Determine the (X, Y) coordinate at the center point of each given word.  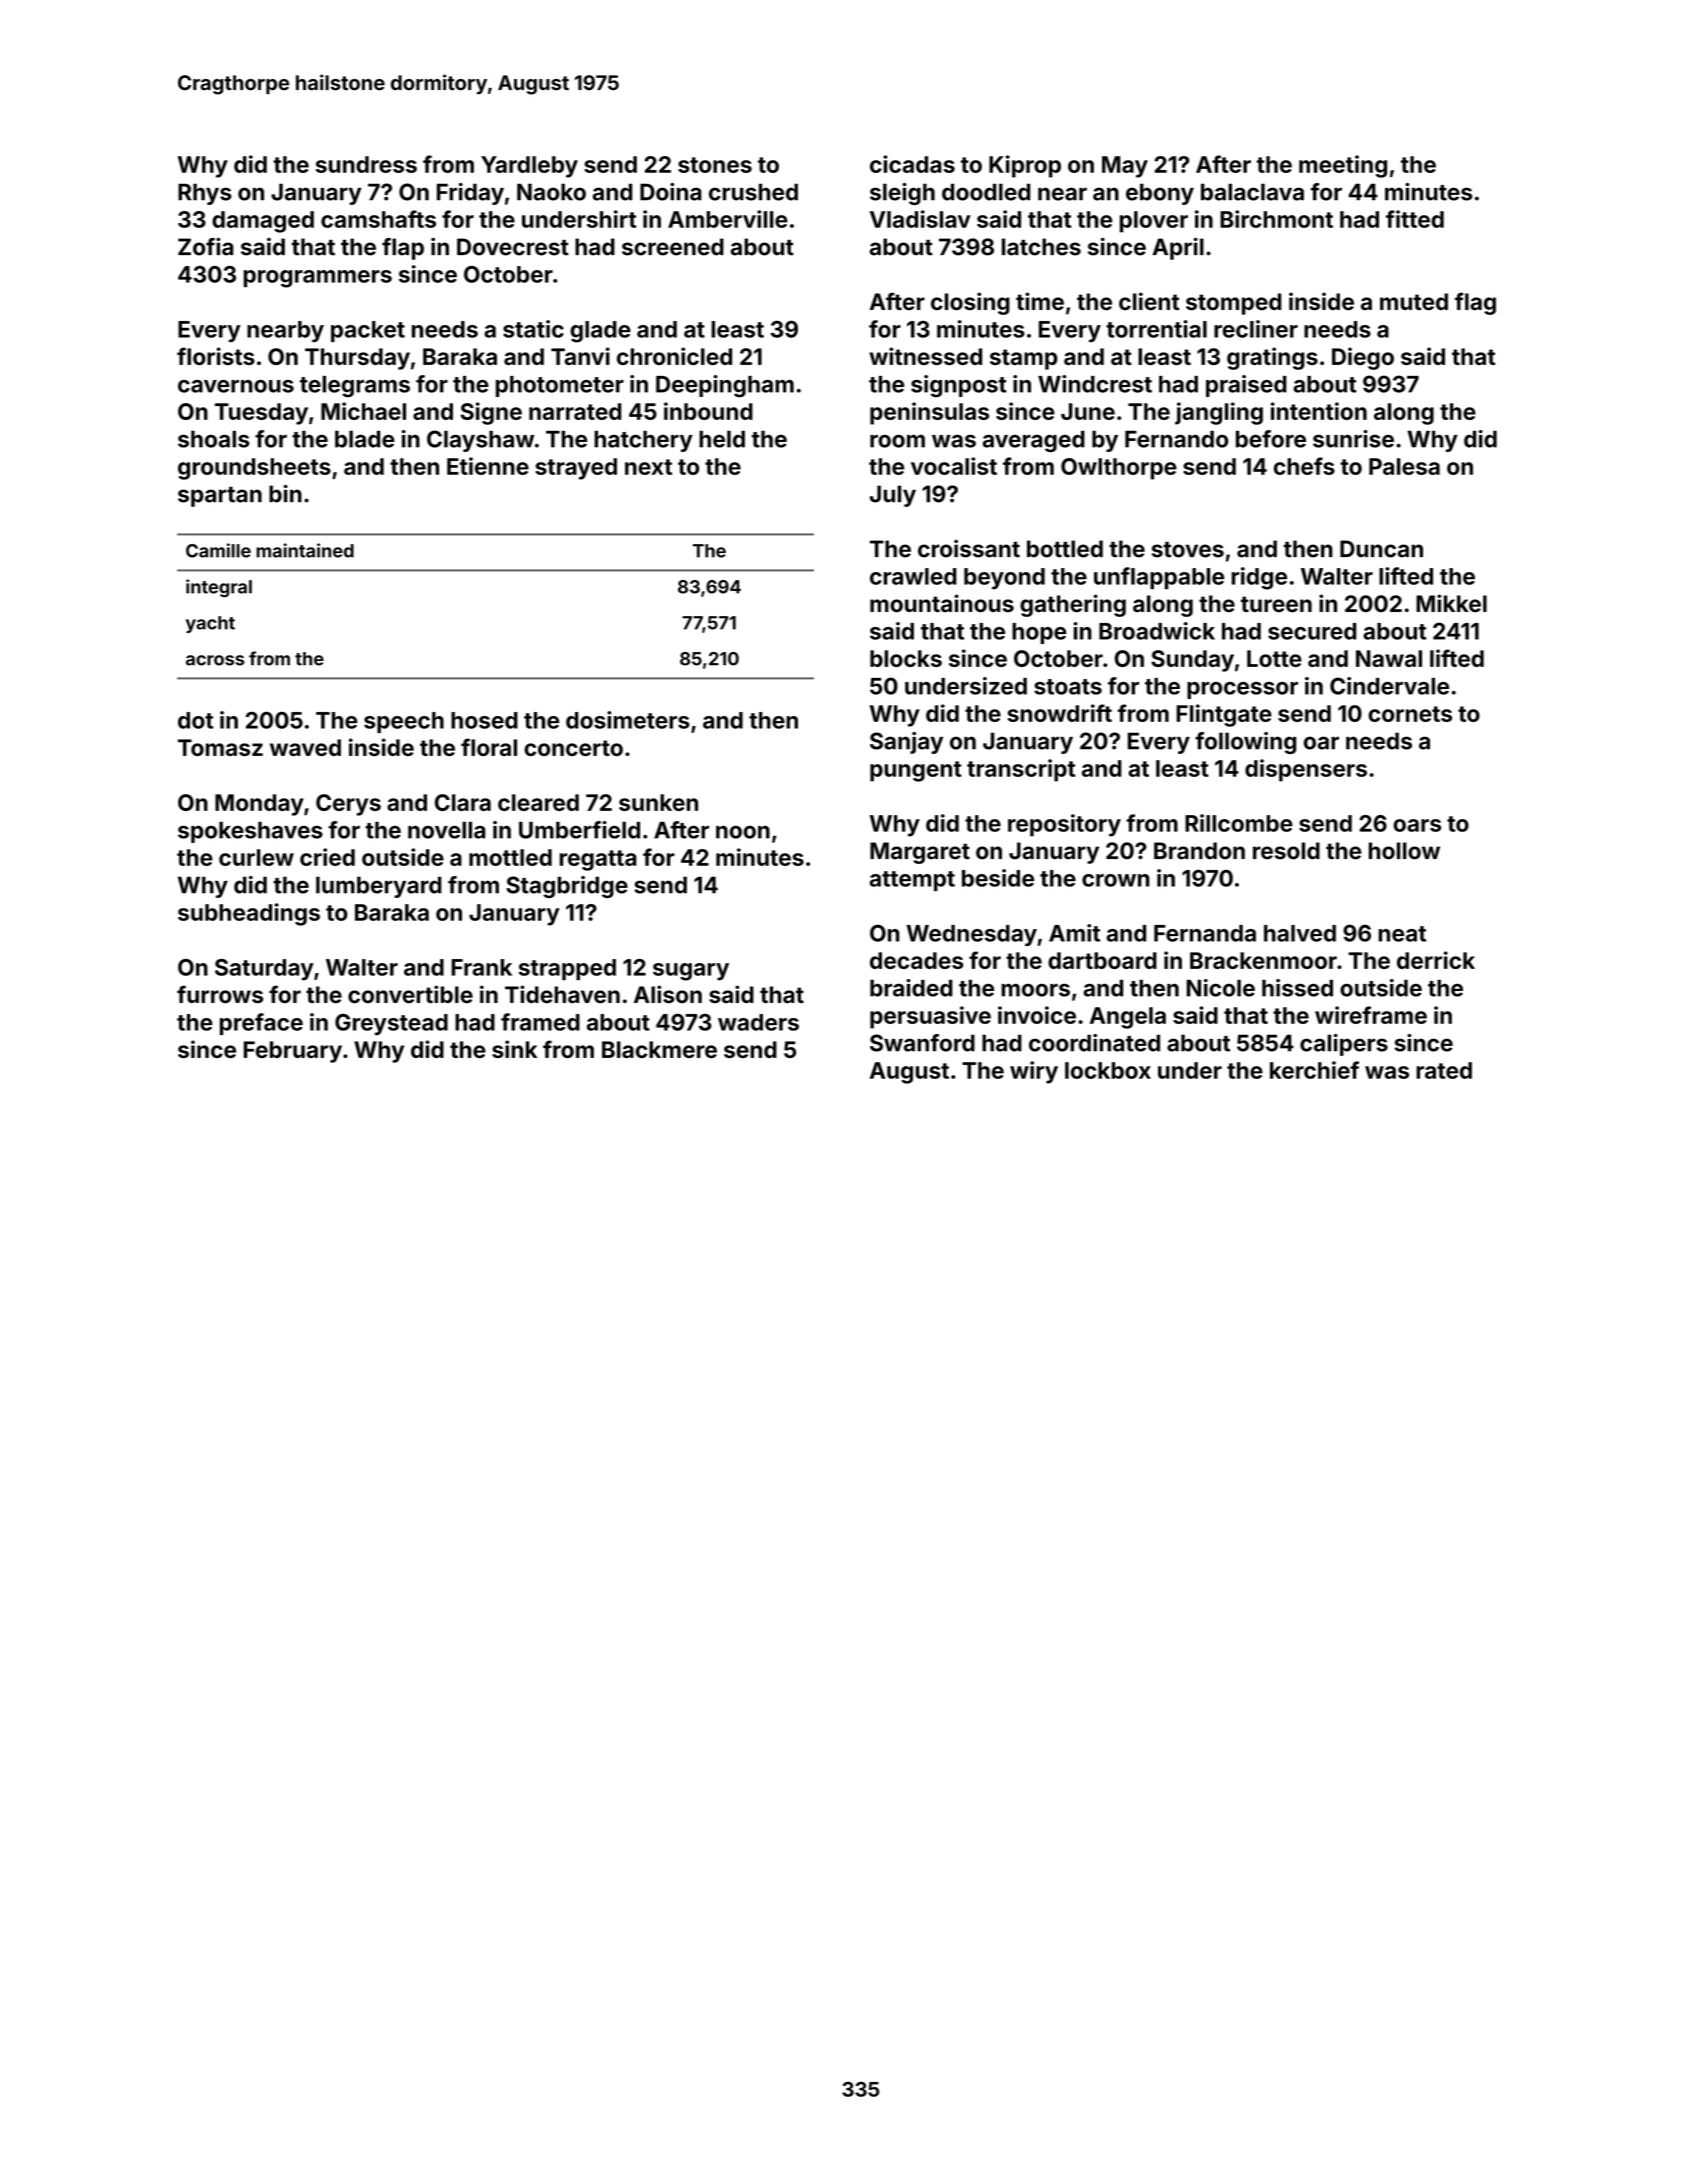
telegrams (355, 387)
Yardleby (529, 167)
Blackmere (659, 1049)
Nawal (1389, 658)
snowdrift (1060, 713)
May (1125, 167)
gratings (1272, 358)
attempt (912, 881)
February (293, 1052)
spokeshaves (250, 832)
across (215, 660)
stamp (1024, 359)
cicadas (912, 164)
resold (1286, 851)
